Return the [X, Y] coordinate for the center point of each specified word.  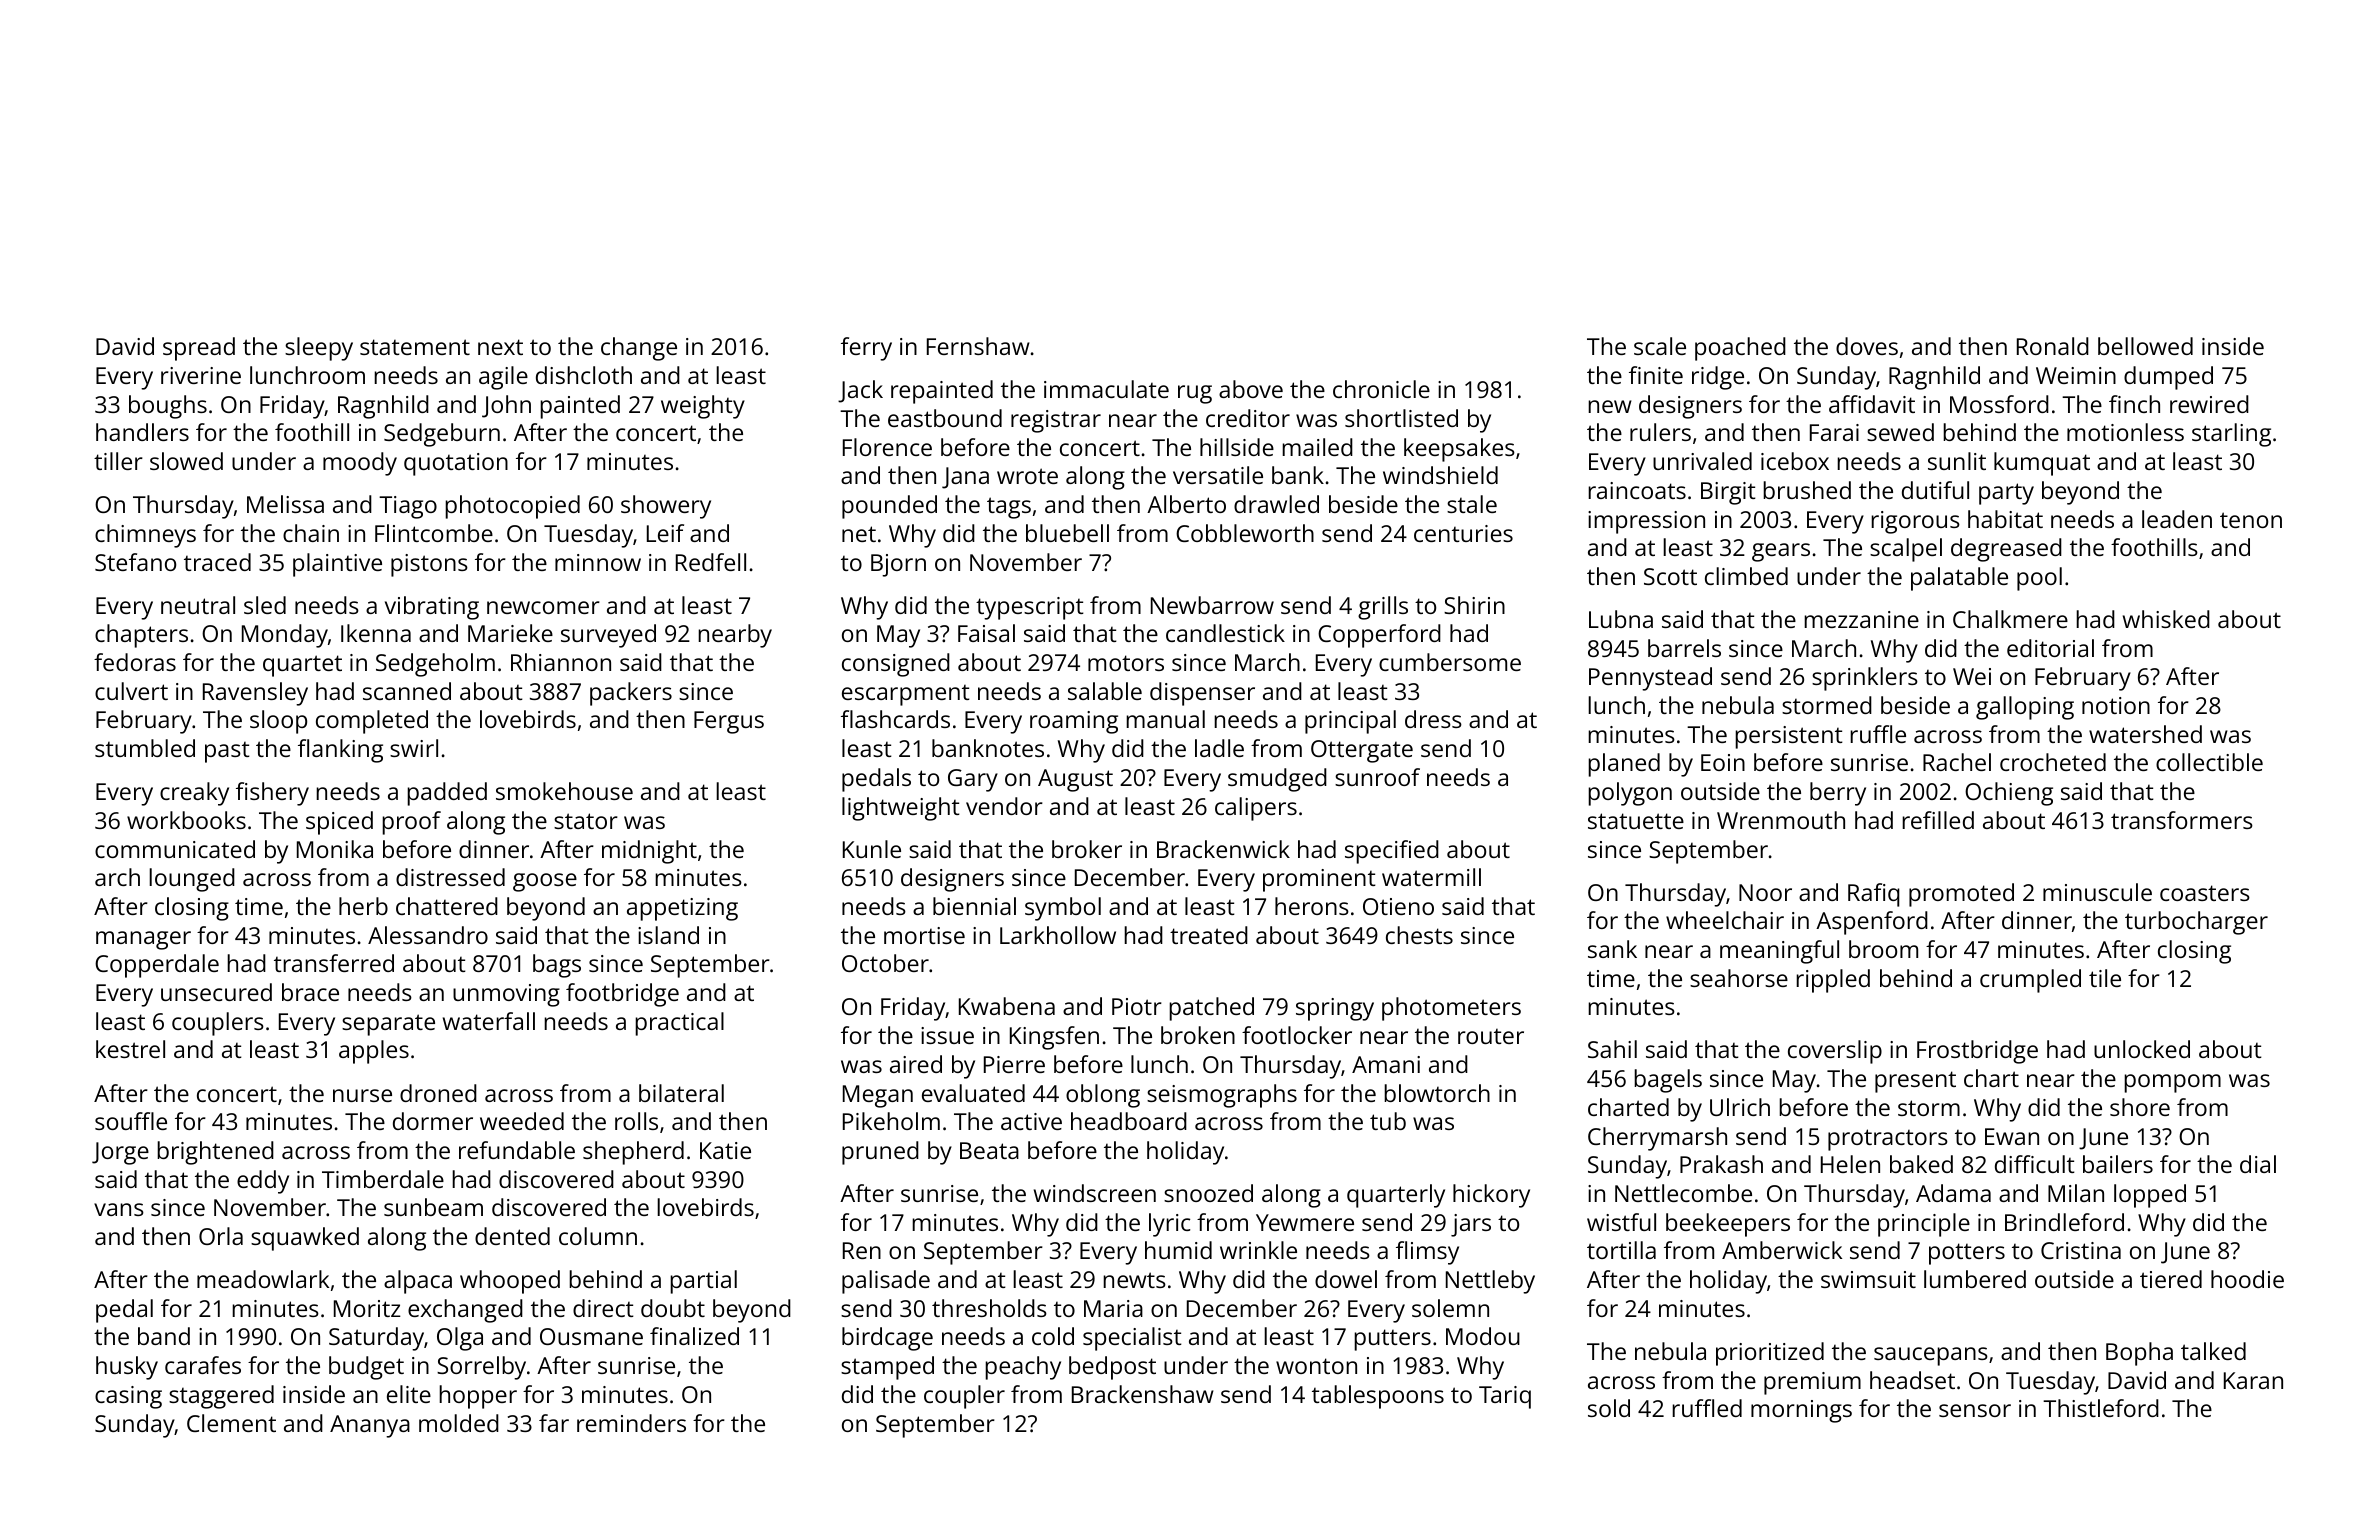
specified [1392, 852]
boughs [168, 407]
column [598, 1236]
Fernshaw [978, 346]
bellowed [2145, 346]
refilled [1938, 820]
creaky [194, 794]
